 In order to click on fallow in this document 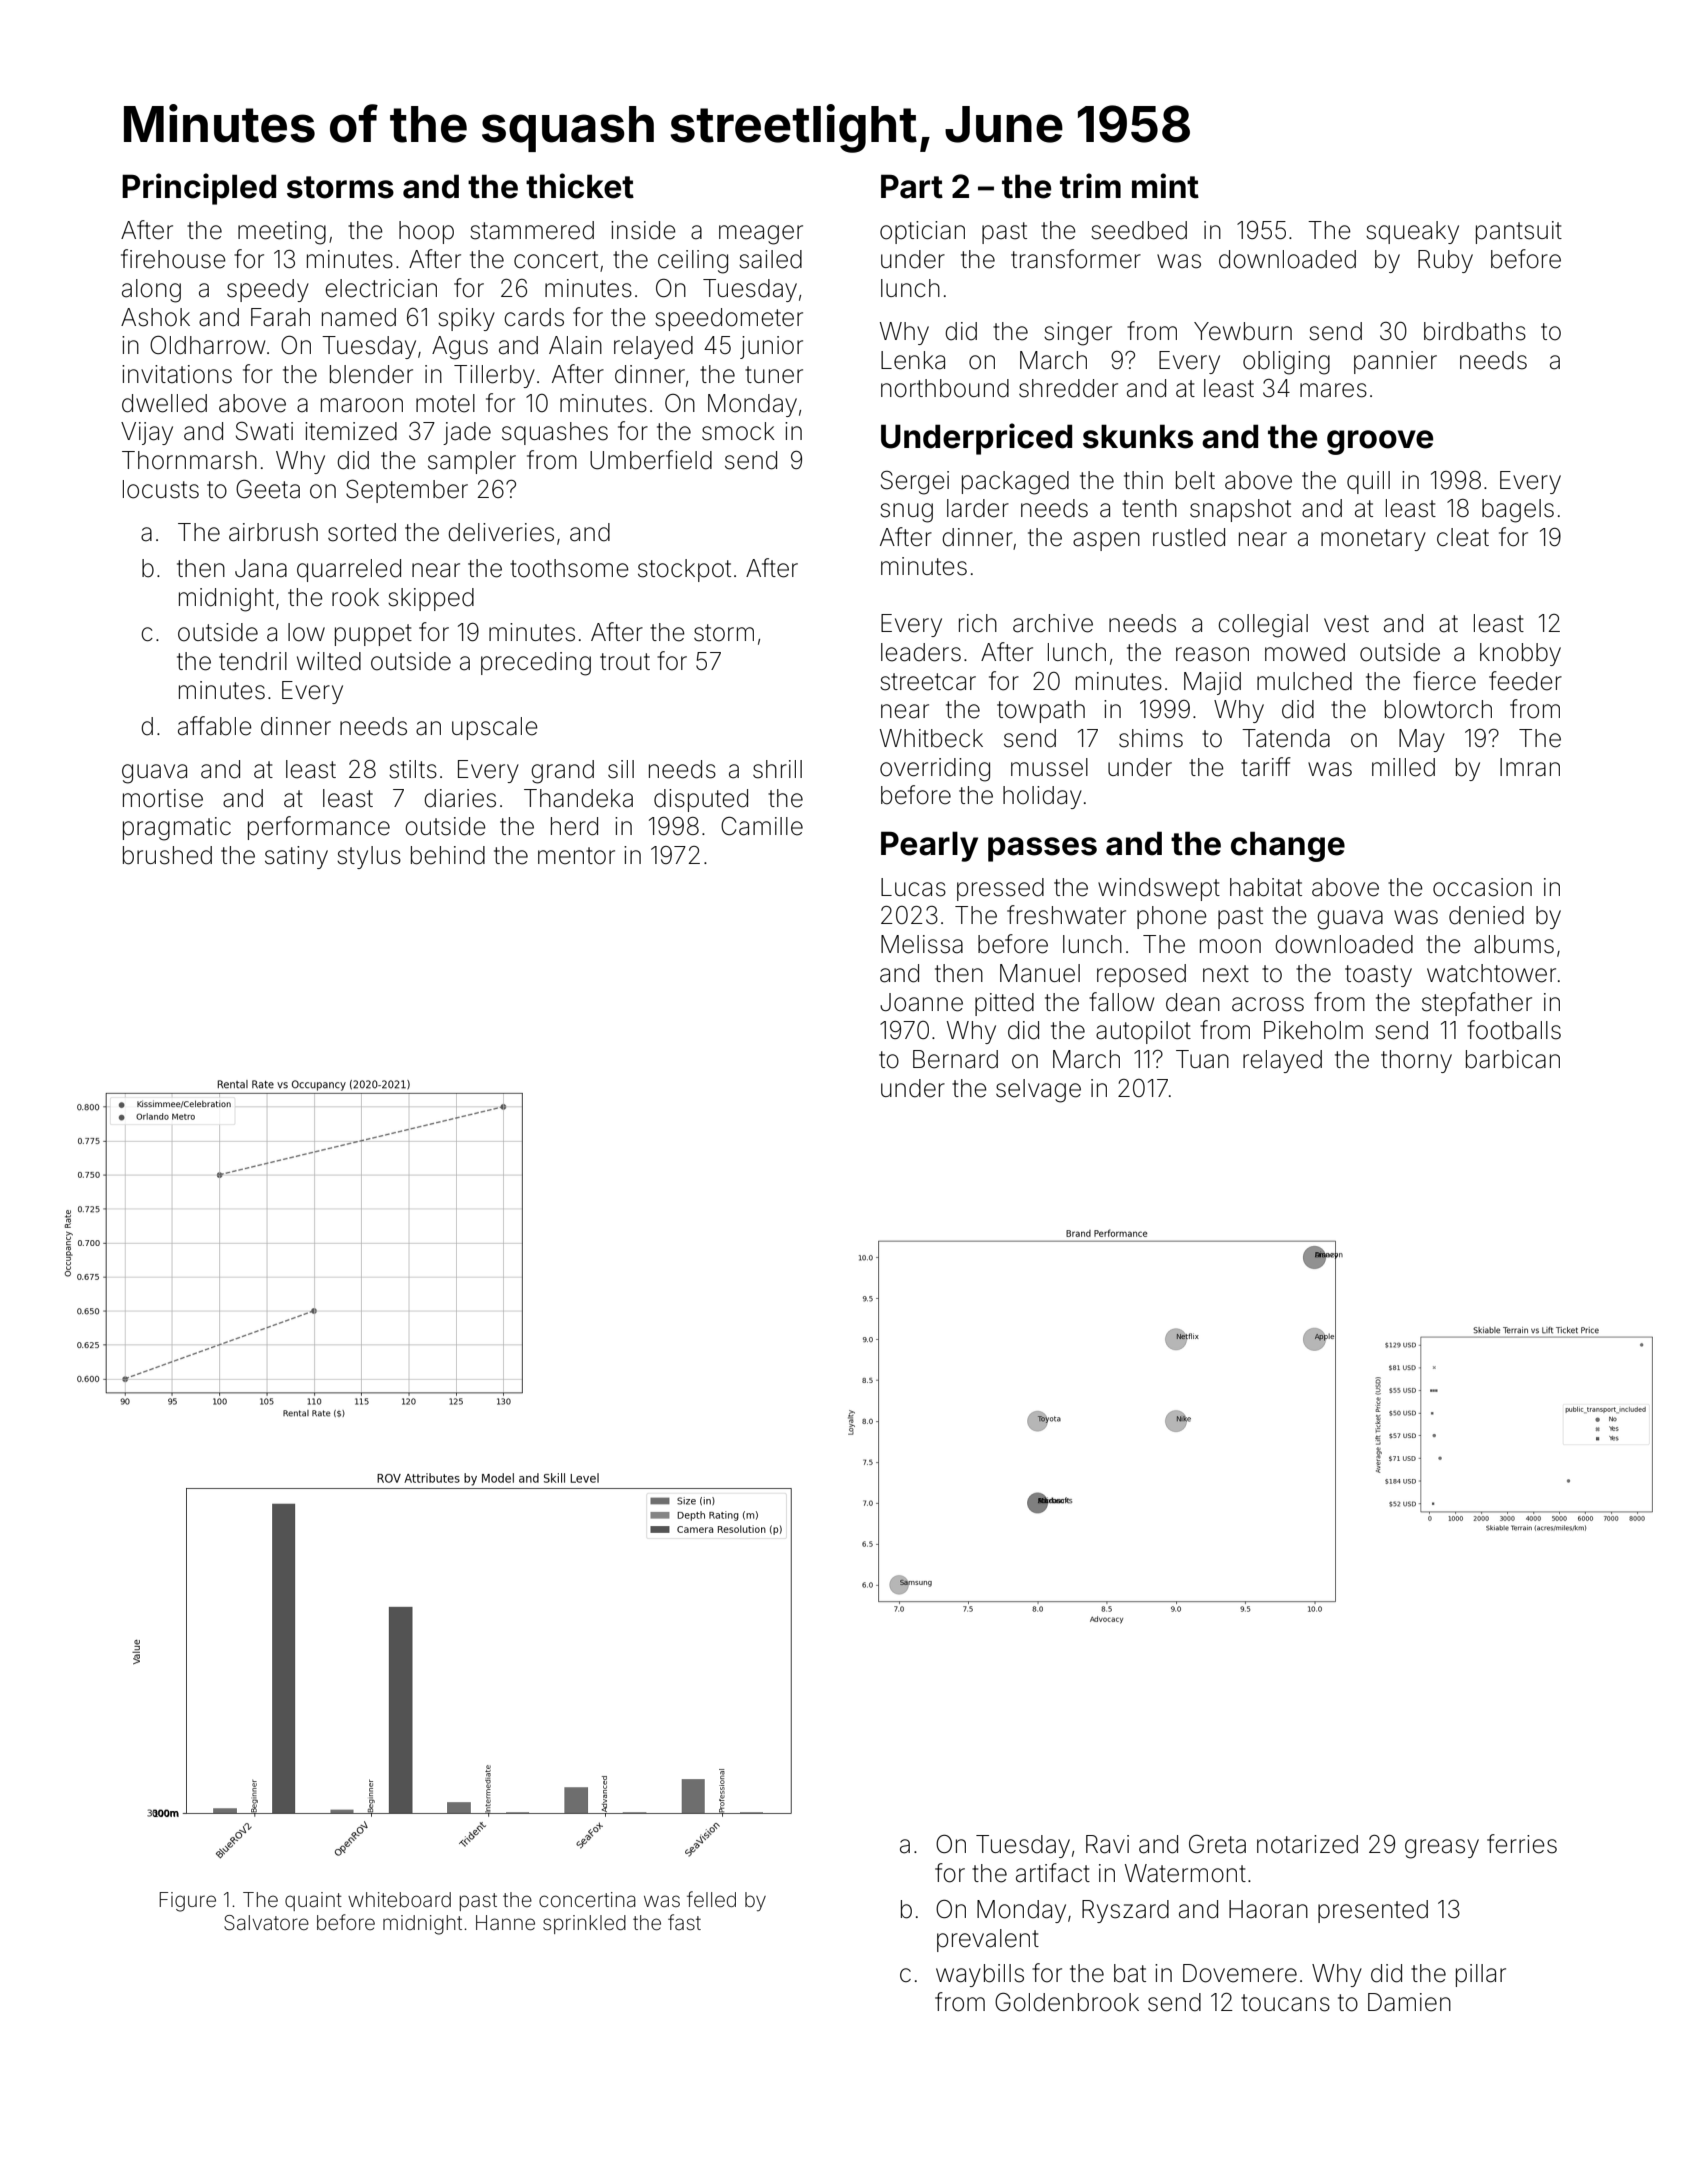, I will do `click(1121, 1002)`.
